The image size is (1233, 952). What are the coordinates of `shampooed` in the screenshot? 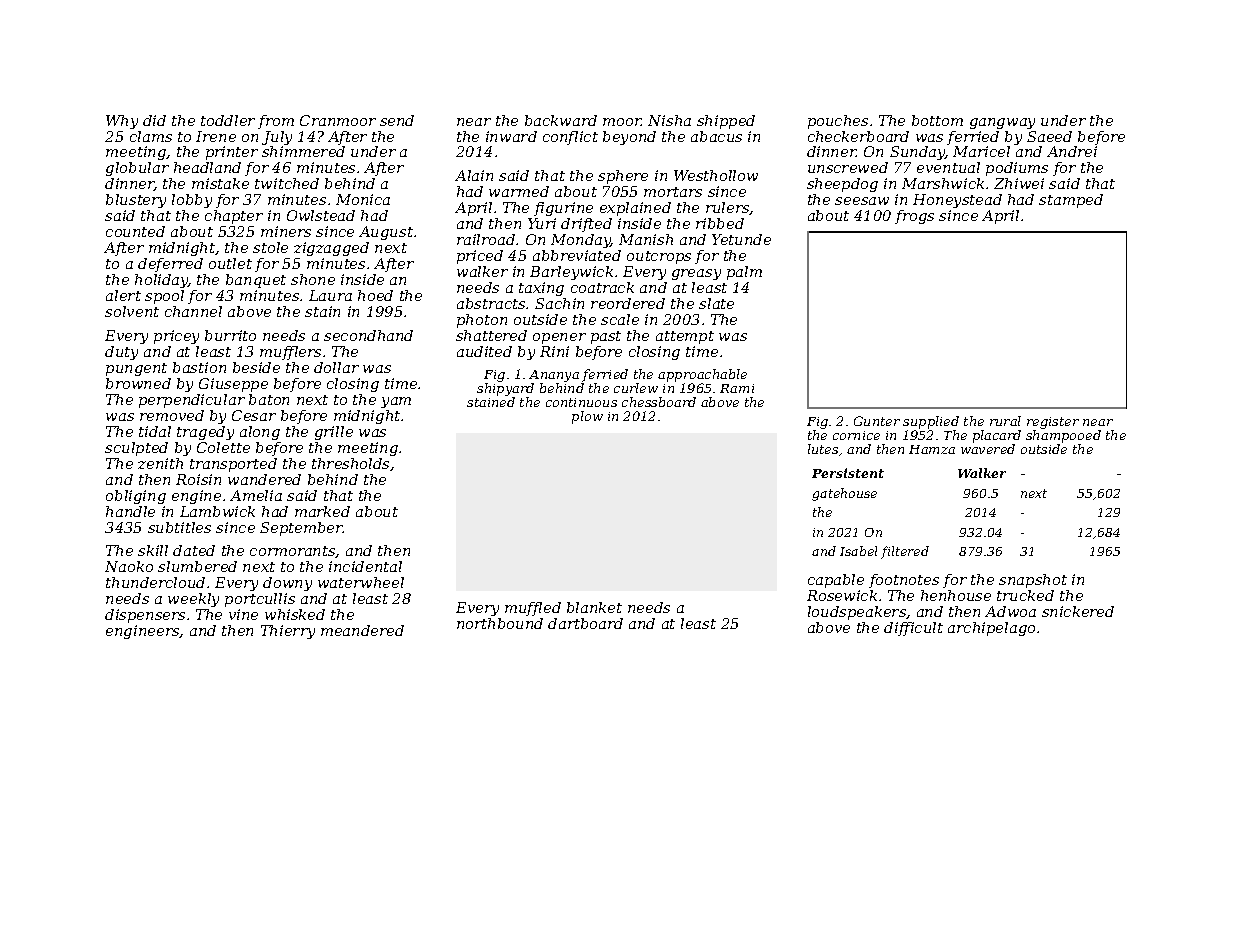 It's located at (1063, 436).
